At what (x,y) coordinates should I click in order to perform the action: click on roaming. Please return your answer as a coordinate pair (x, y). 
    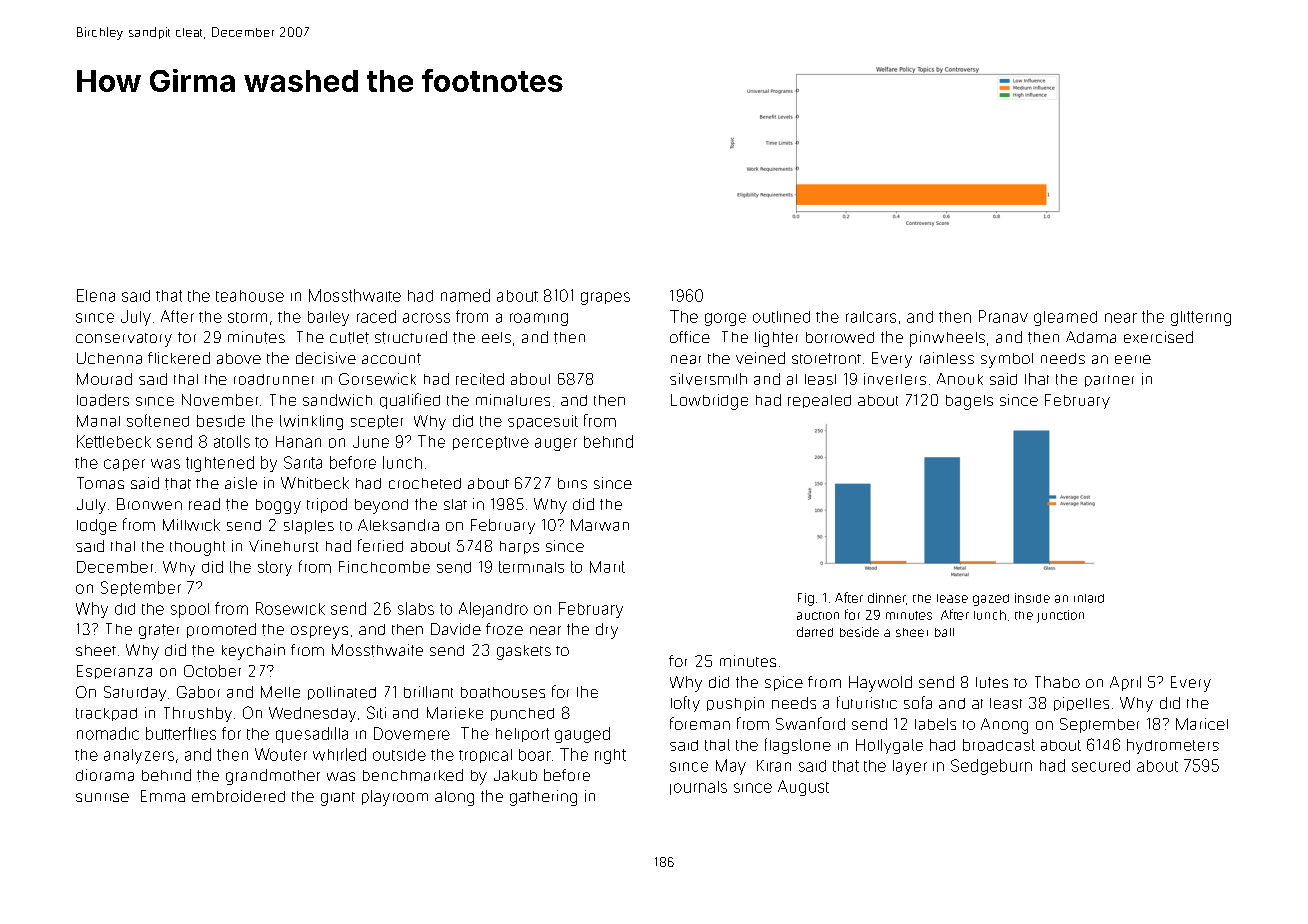
    Looking at the image, I should click on (539, 319).
